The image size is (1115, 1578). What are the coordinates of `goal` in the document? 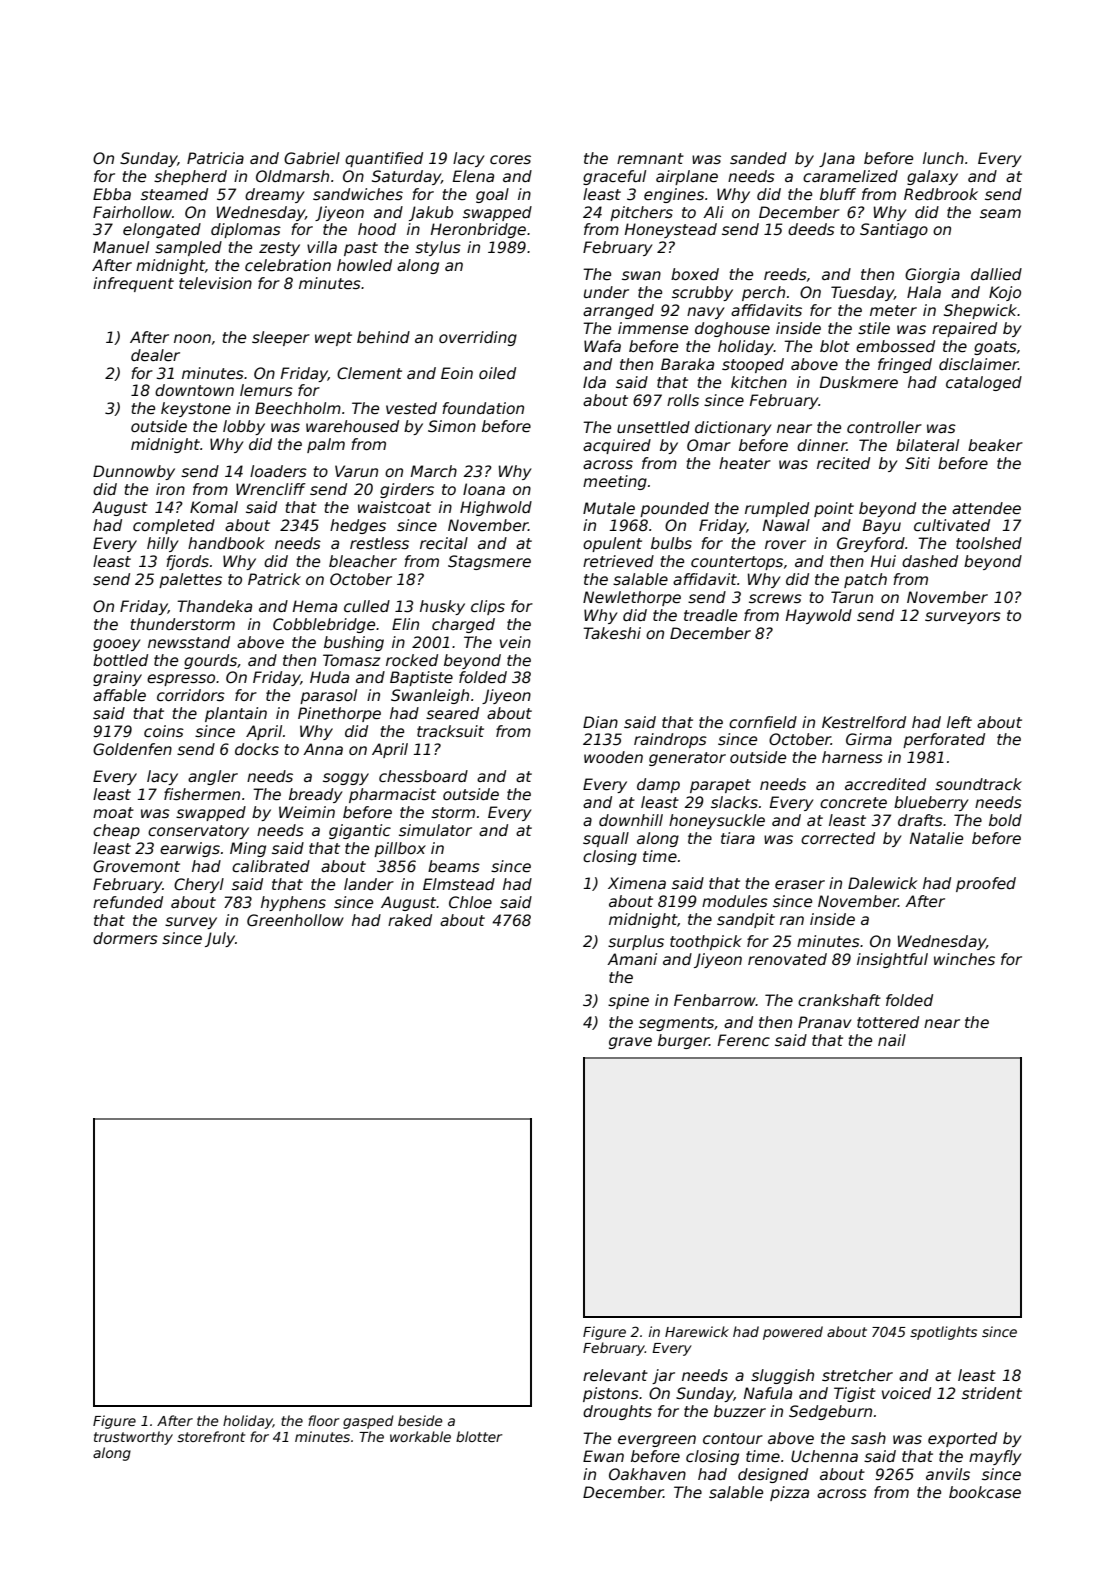 It's located at (492, 195).
